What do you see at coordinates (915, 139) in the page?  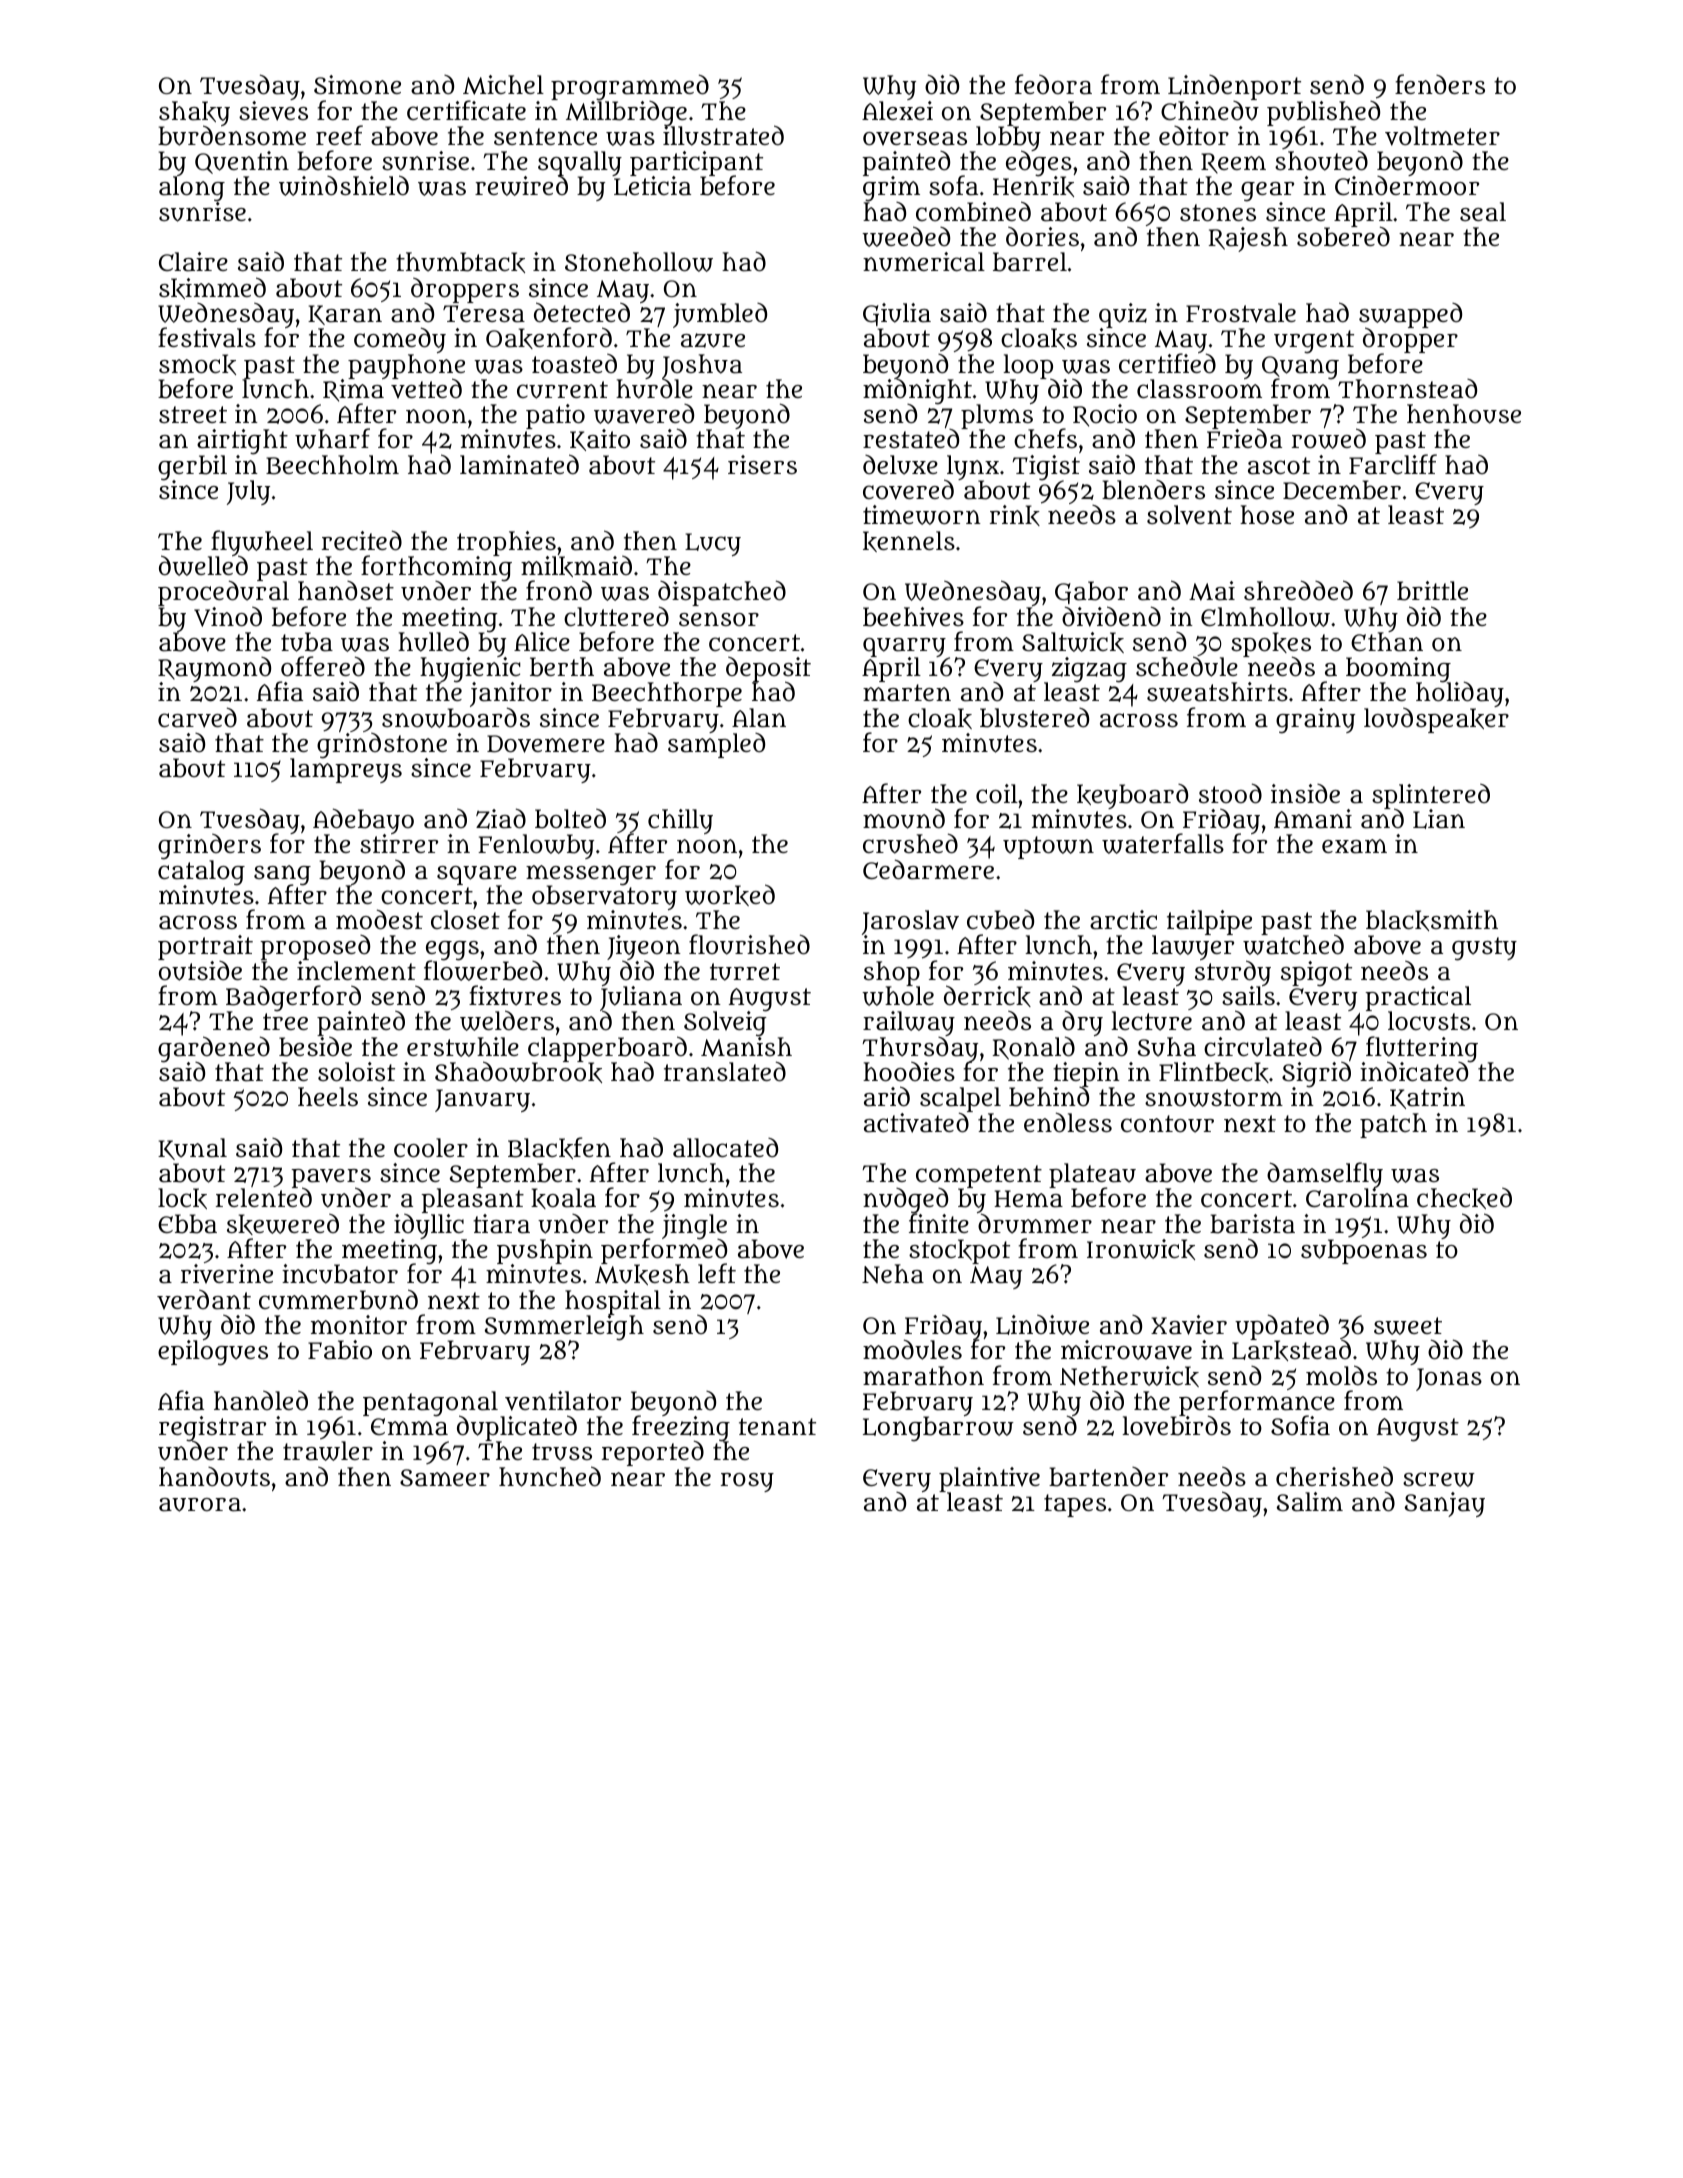 I see `overseas` at bounding box center [915, 139].
